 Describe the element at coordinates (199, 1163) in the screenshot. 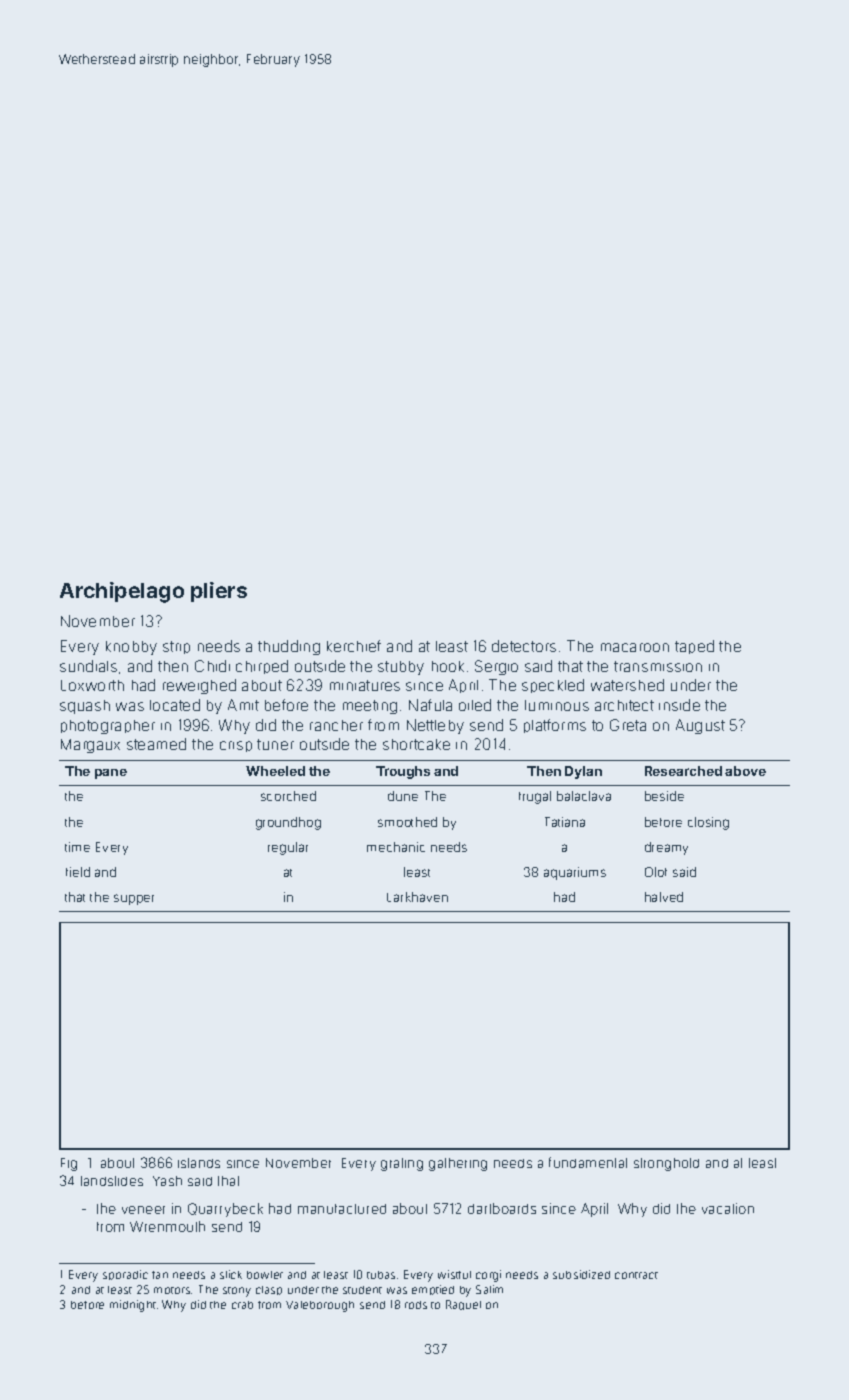

I see `islands` at that location.
